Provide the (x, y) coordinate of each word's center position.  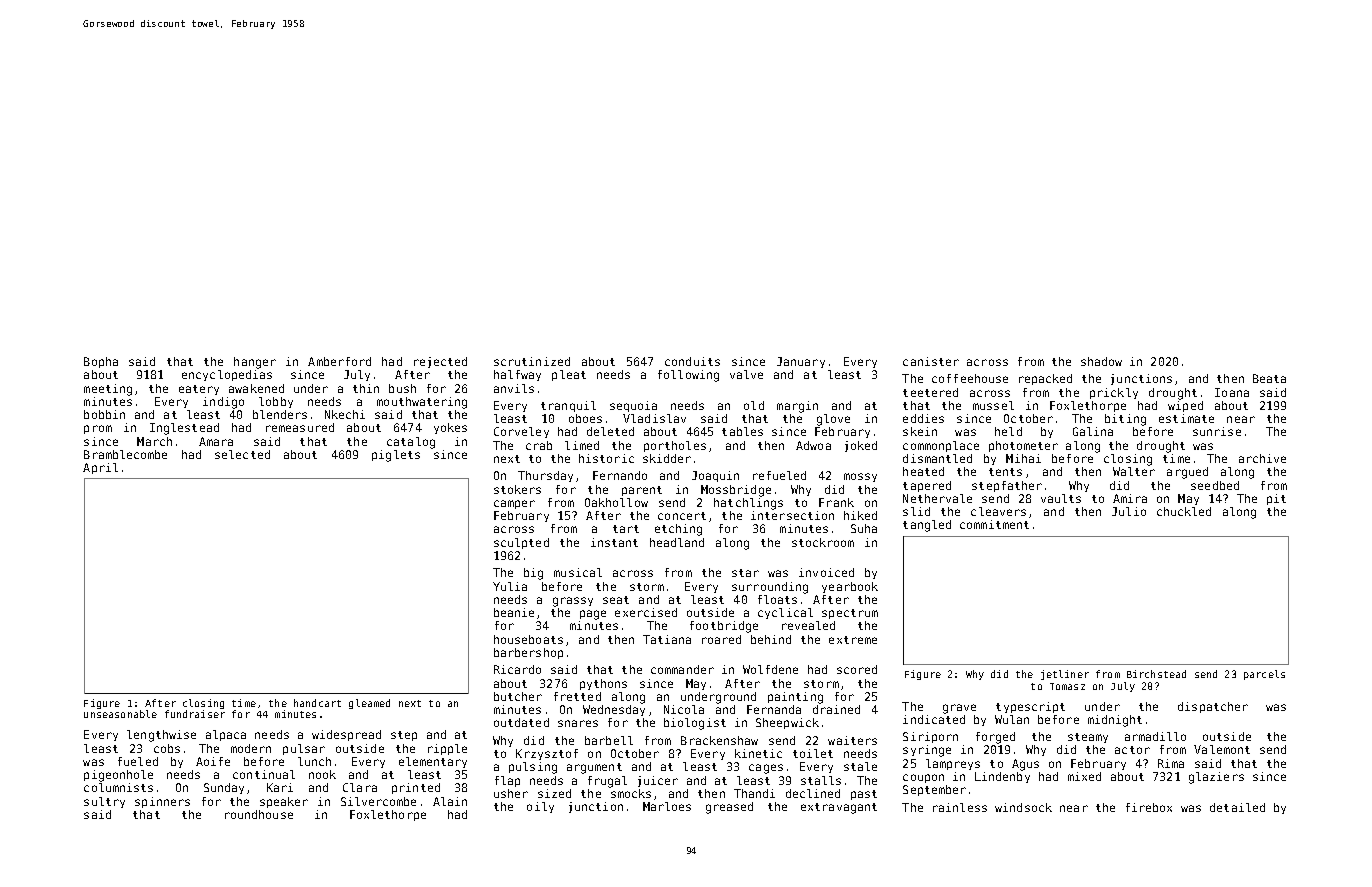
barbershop (528, 653)
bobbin (104, 414)
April (100, 468)
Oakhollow (616, 502)
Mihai (1023, 458)
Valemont (1222, 749)
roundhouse (259, 814)
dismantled (937, 458)
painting (795, 698)
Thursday (545, 476)
